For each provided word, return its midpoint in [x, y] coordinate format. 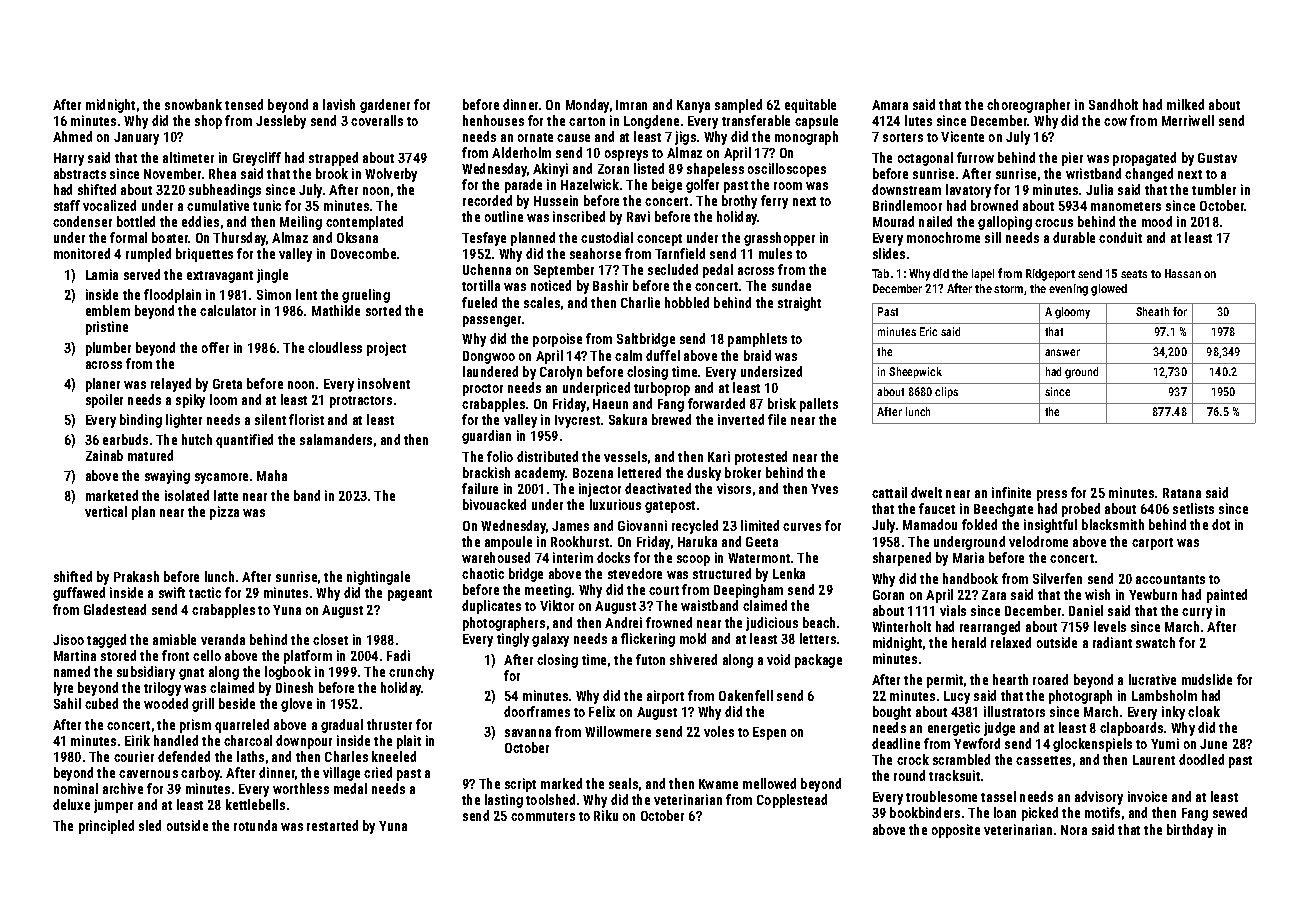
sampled [738, 106]
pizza [224, 513]
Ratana [1182, 493]
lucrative [1152, 679]
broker [743, 472]
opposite [956, 831]
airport [665, 697]
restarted [332, 825]
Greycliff [257, 159]
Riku [606, 815]
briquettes [204, 255]
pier [1072, 159]
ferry [774, 202]
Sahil [67, 703]
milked [1185, 104]
